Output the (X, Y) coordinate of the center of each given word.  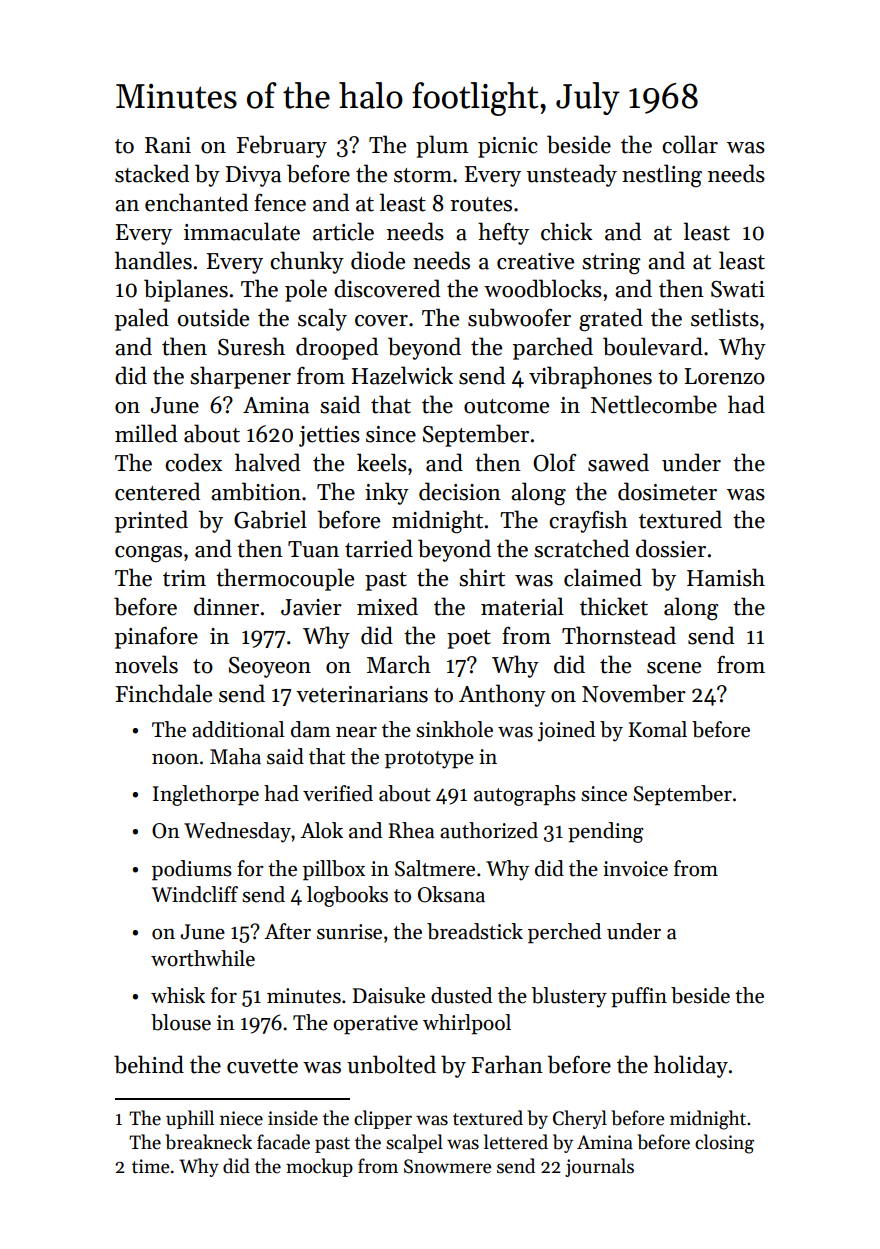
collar (690, 144)
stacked (152, 173)
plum (442, 146)
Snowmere (448, 1166)
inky (387, 493)
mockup (319, 1167)
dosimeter (667, 491)
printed (151, 521)
